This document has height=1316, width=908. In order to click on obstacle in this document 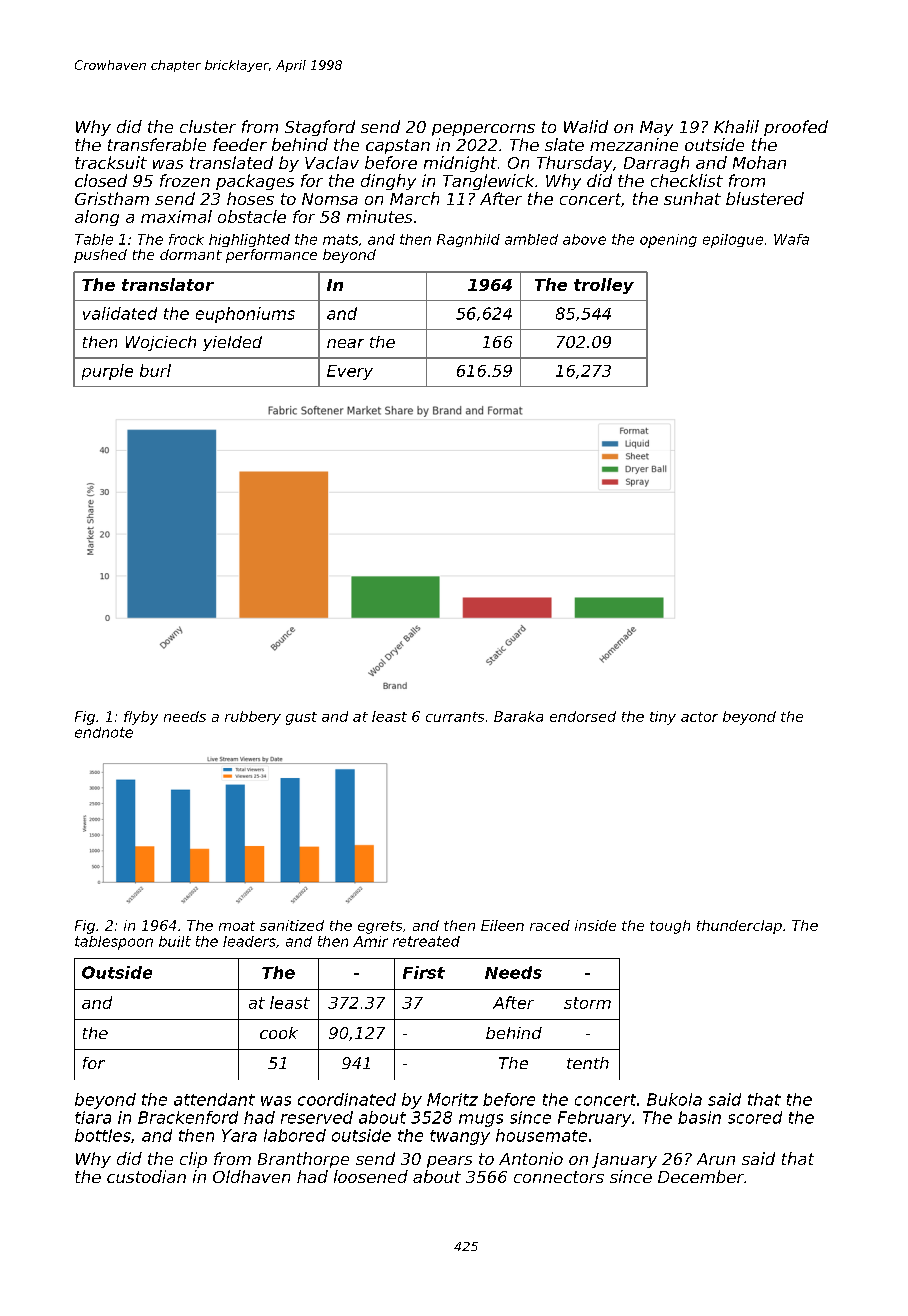, I will do `click(252, 216)`.
